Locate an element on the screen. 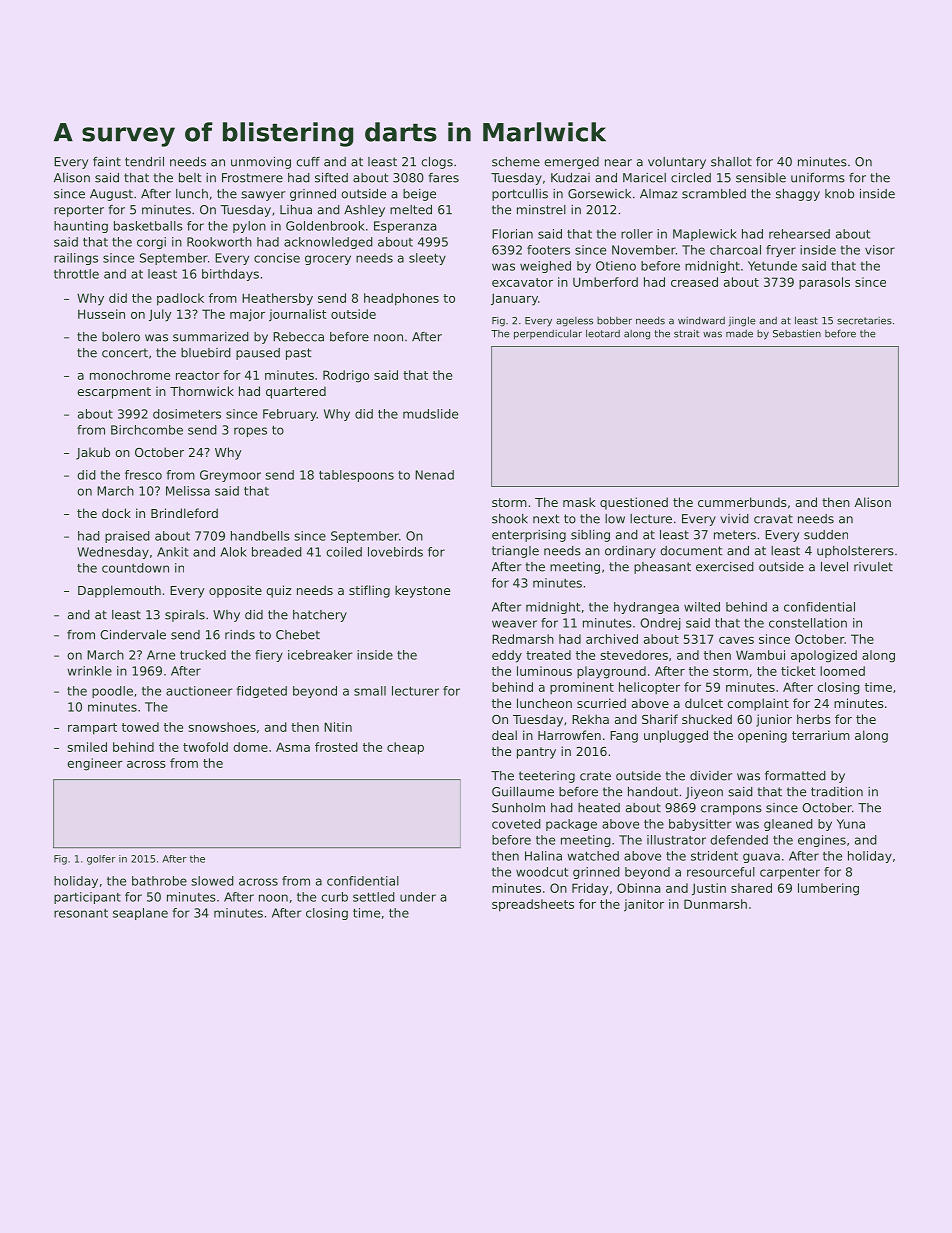 The image size is (952, 1233). beige is located at coordinates (419, 195).
